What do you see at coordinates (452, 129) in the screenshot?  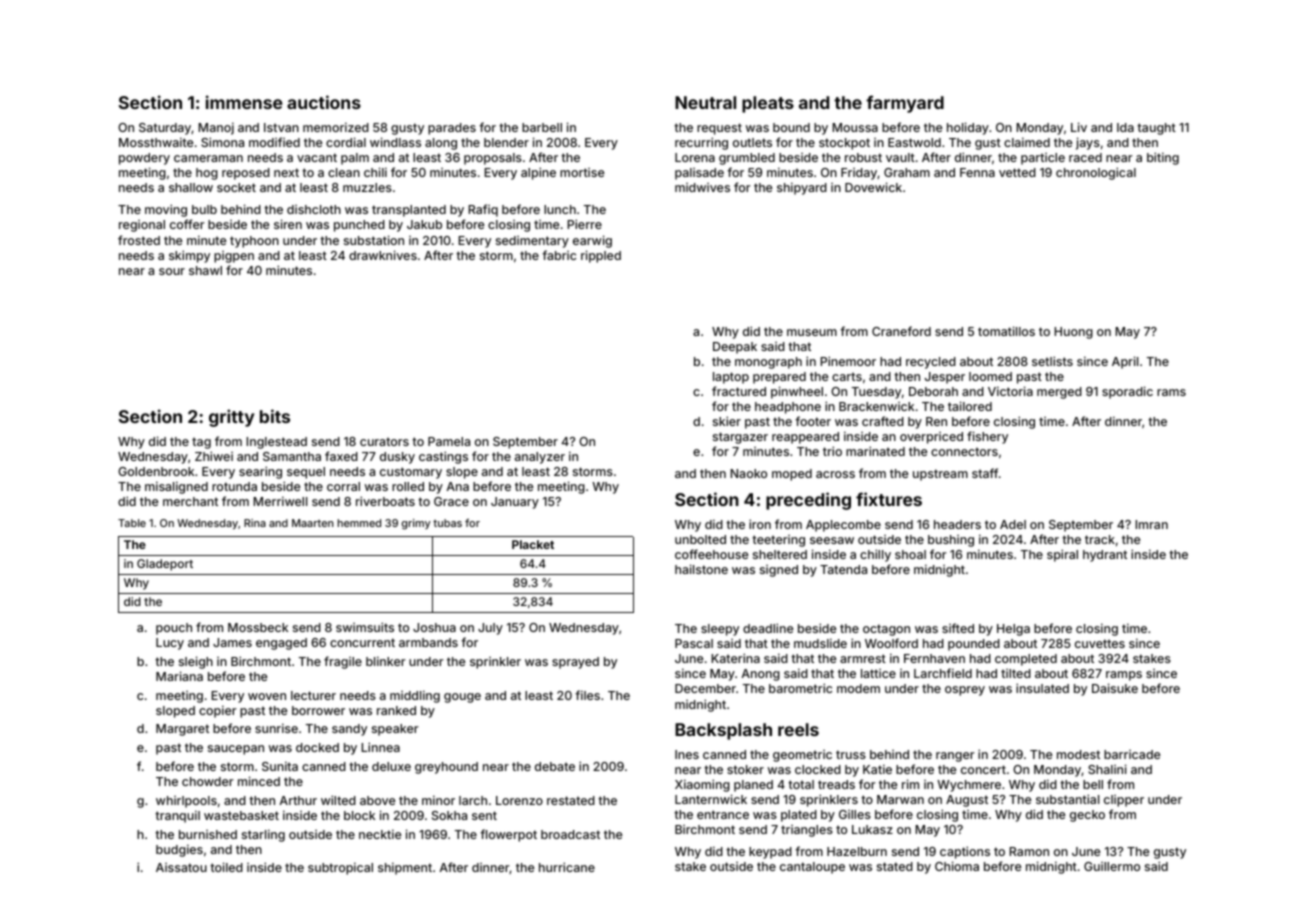 I see `parades` at bounding box center [452, 129].
